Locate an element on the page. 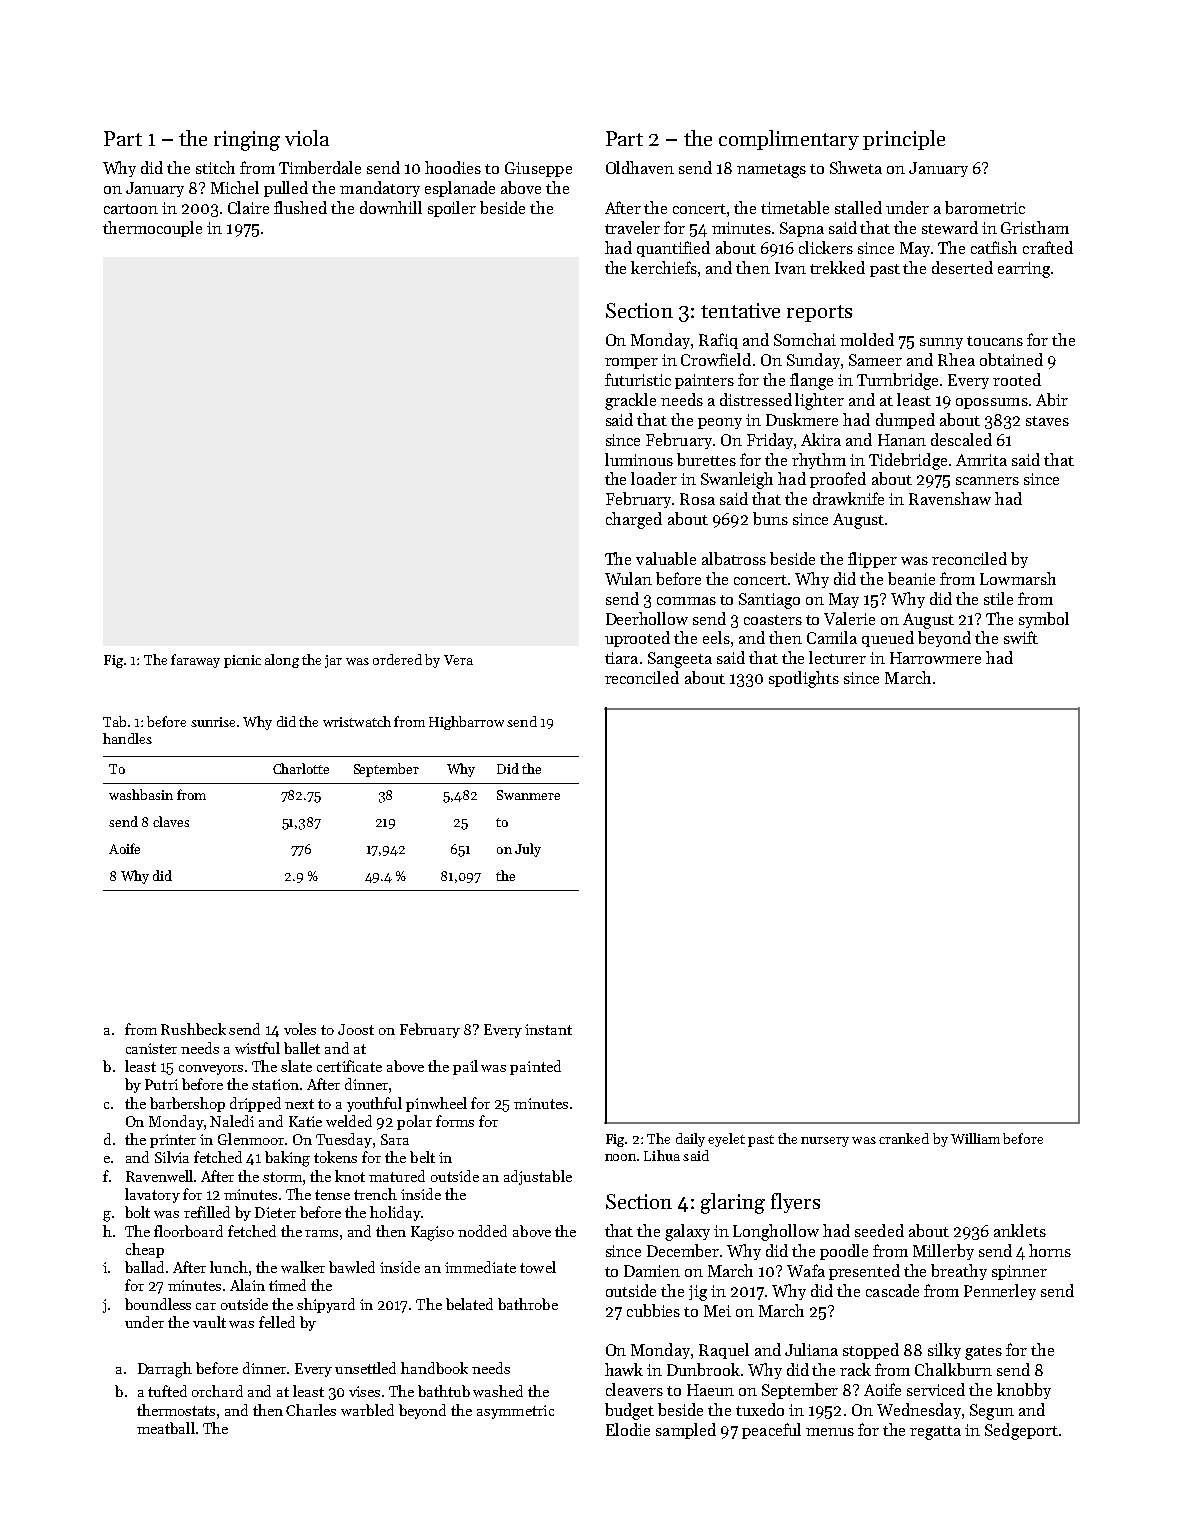  swift is located at coordinates (1021, 637).
